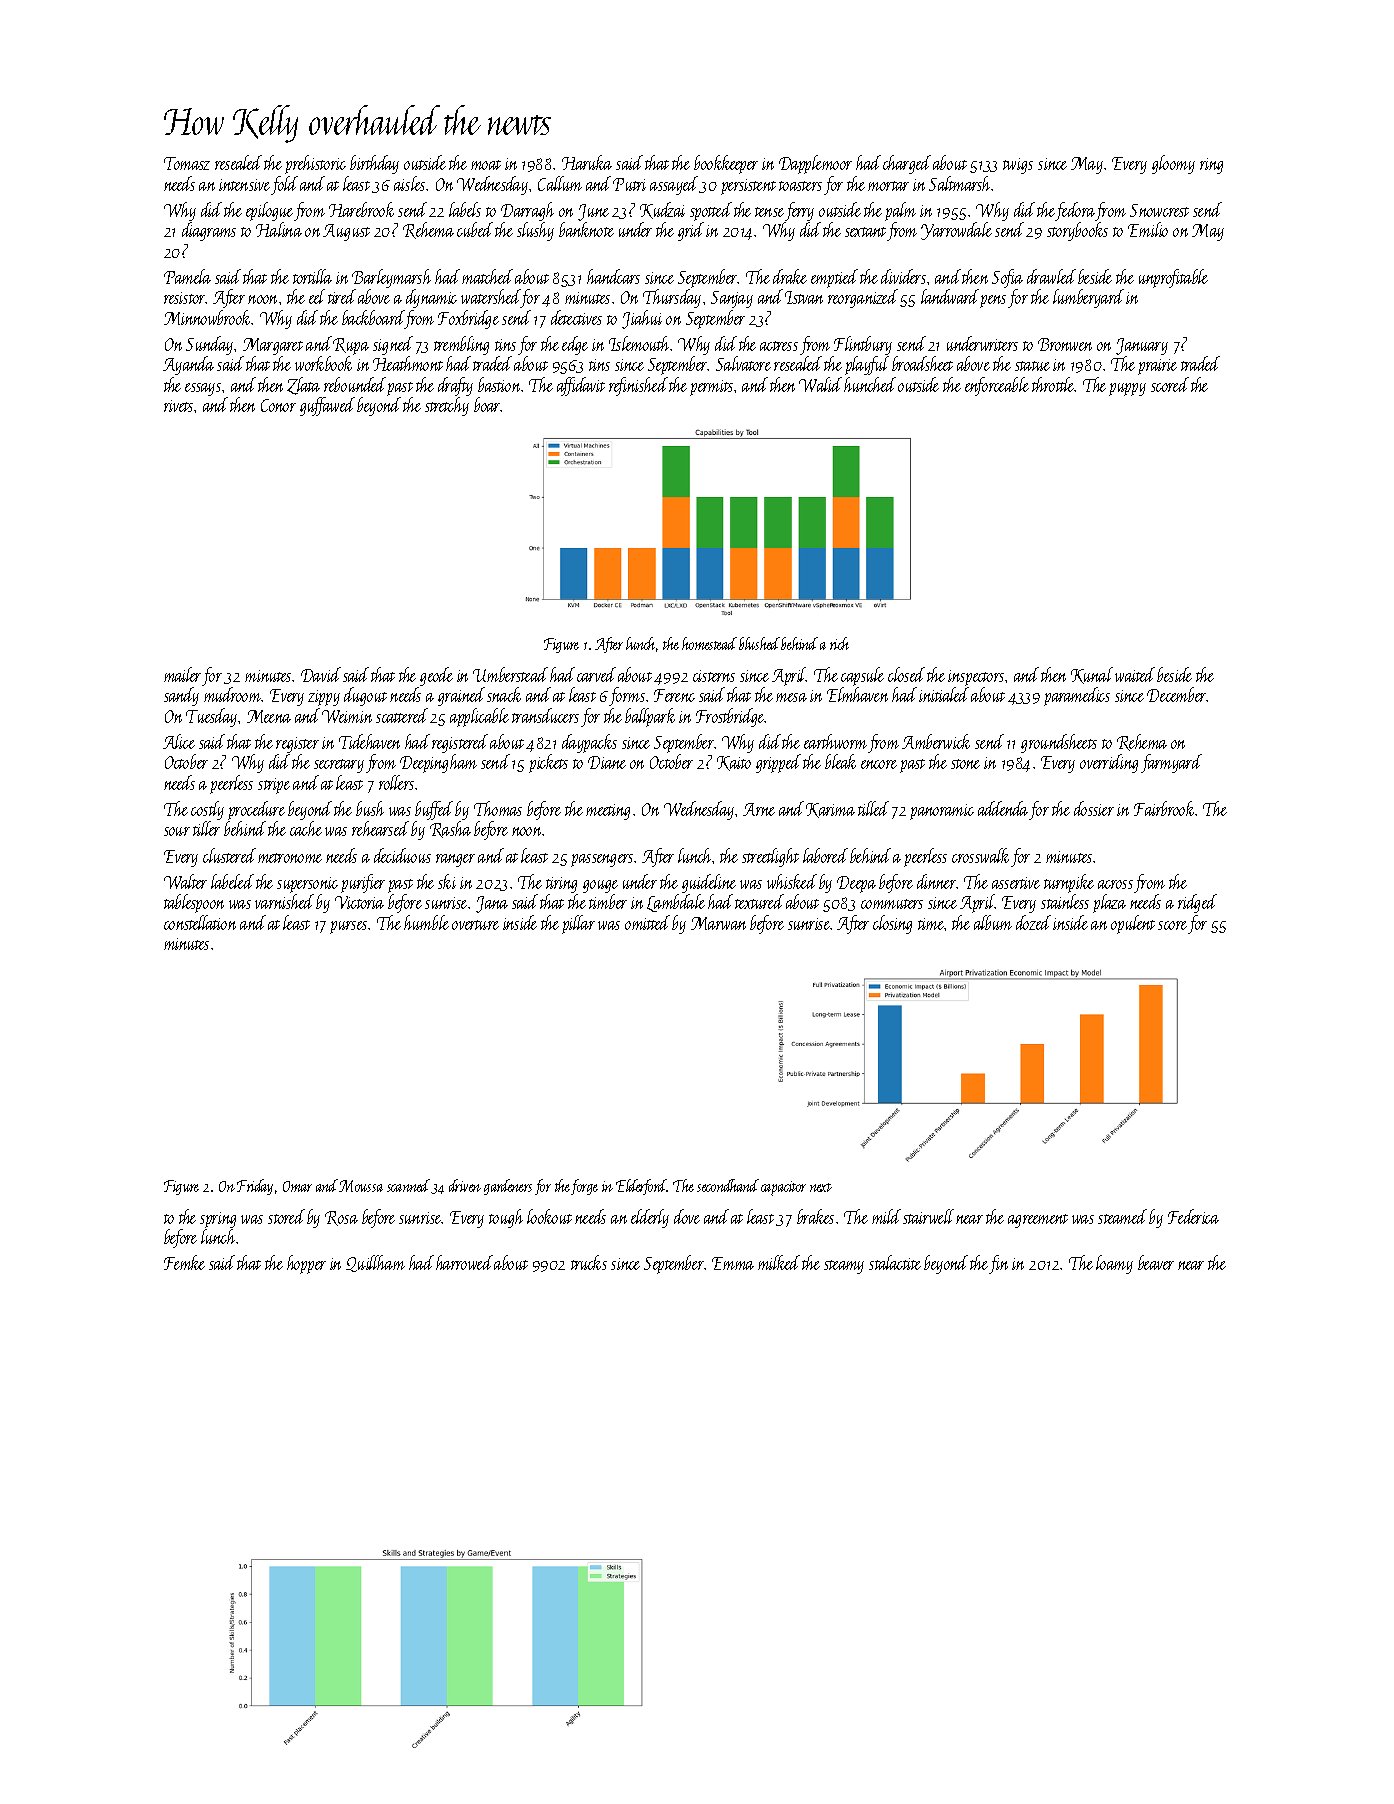 Image resolution: width=1394 pixels, height=1804 pixels. What do you see at coordinates (600, 886) in the document?
I see `gouge` at bounding box center [600, 886].
